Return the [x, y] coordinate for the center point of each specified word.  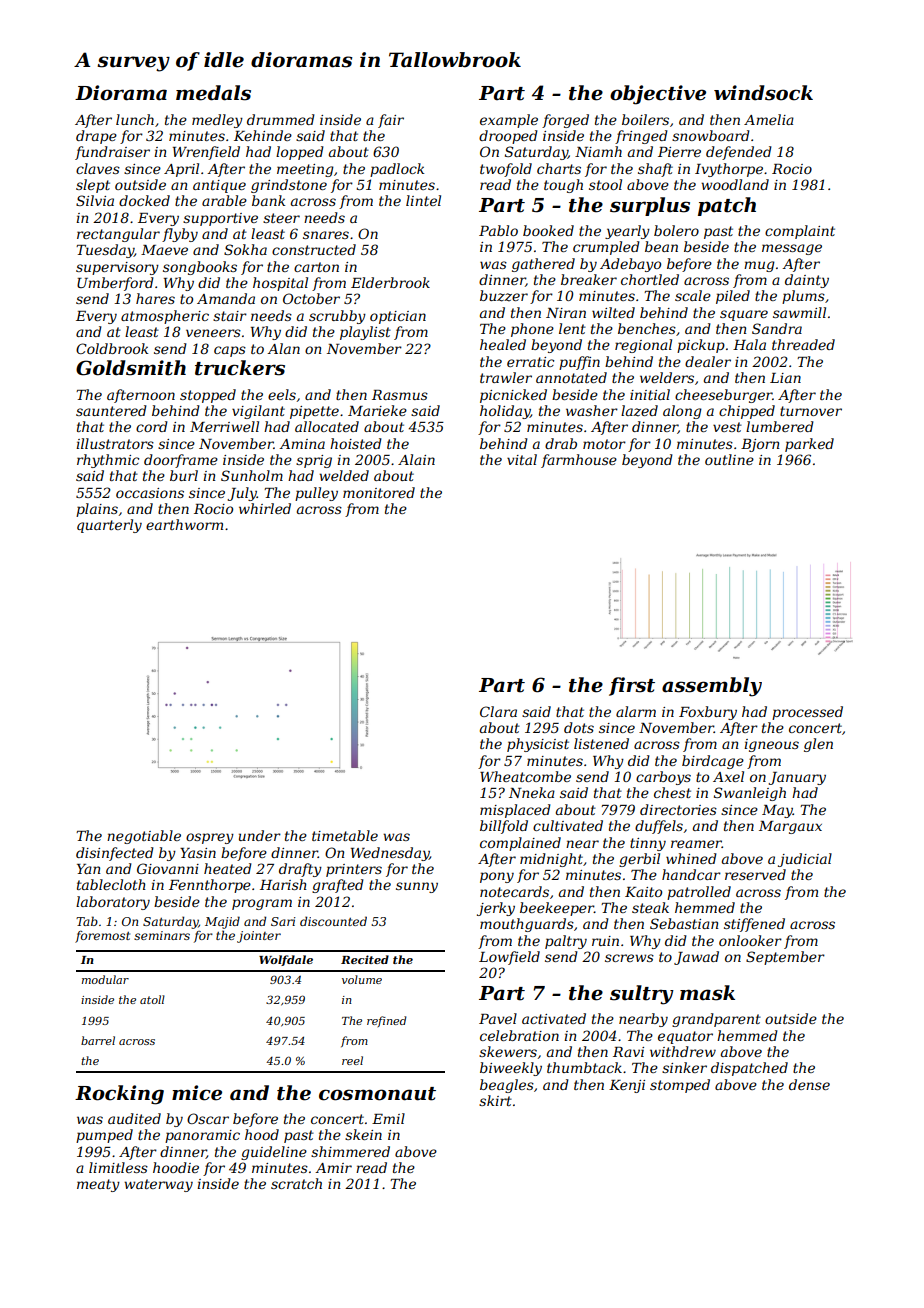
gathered [543, 265]
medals [213, 93]
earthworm [184, 524]
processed [807, 713]
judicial [805, 860]
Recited [365, 959]
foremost [102, 937]
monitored [379, 492]
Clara [498, 711]
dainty [807, 281]
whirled [265, 508]
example [509, 121]
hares [155, 298]
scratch [296, 1183]
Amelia [769, 119]
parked [809, 445]
